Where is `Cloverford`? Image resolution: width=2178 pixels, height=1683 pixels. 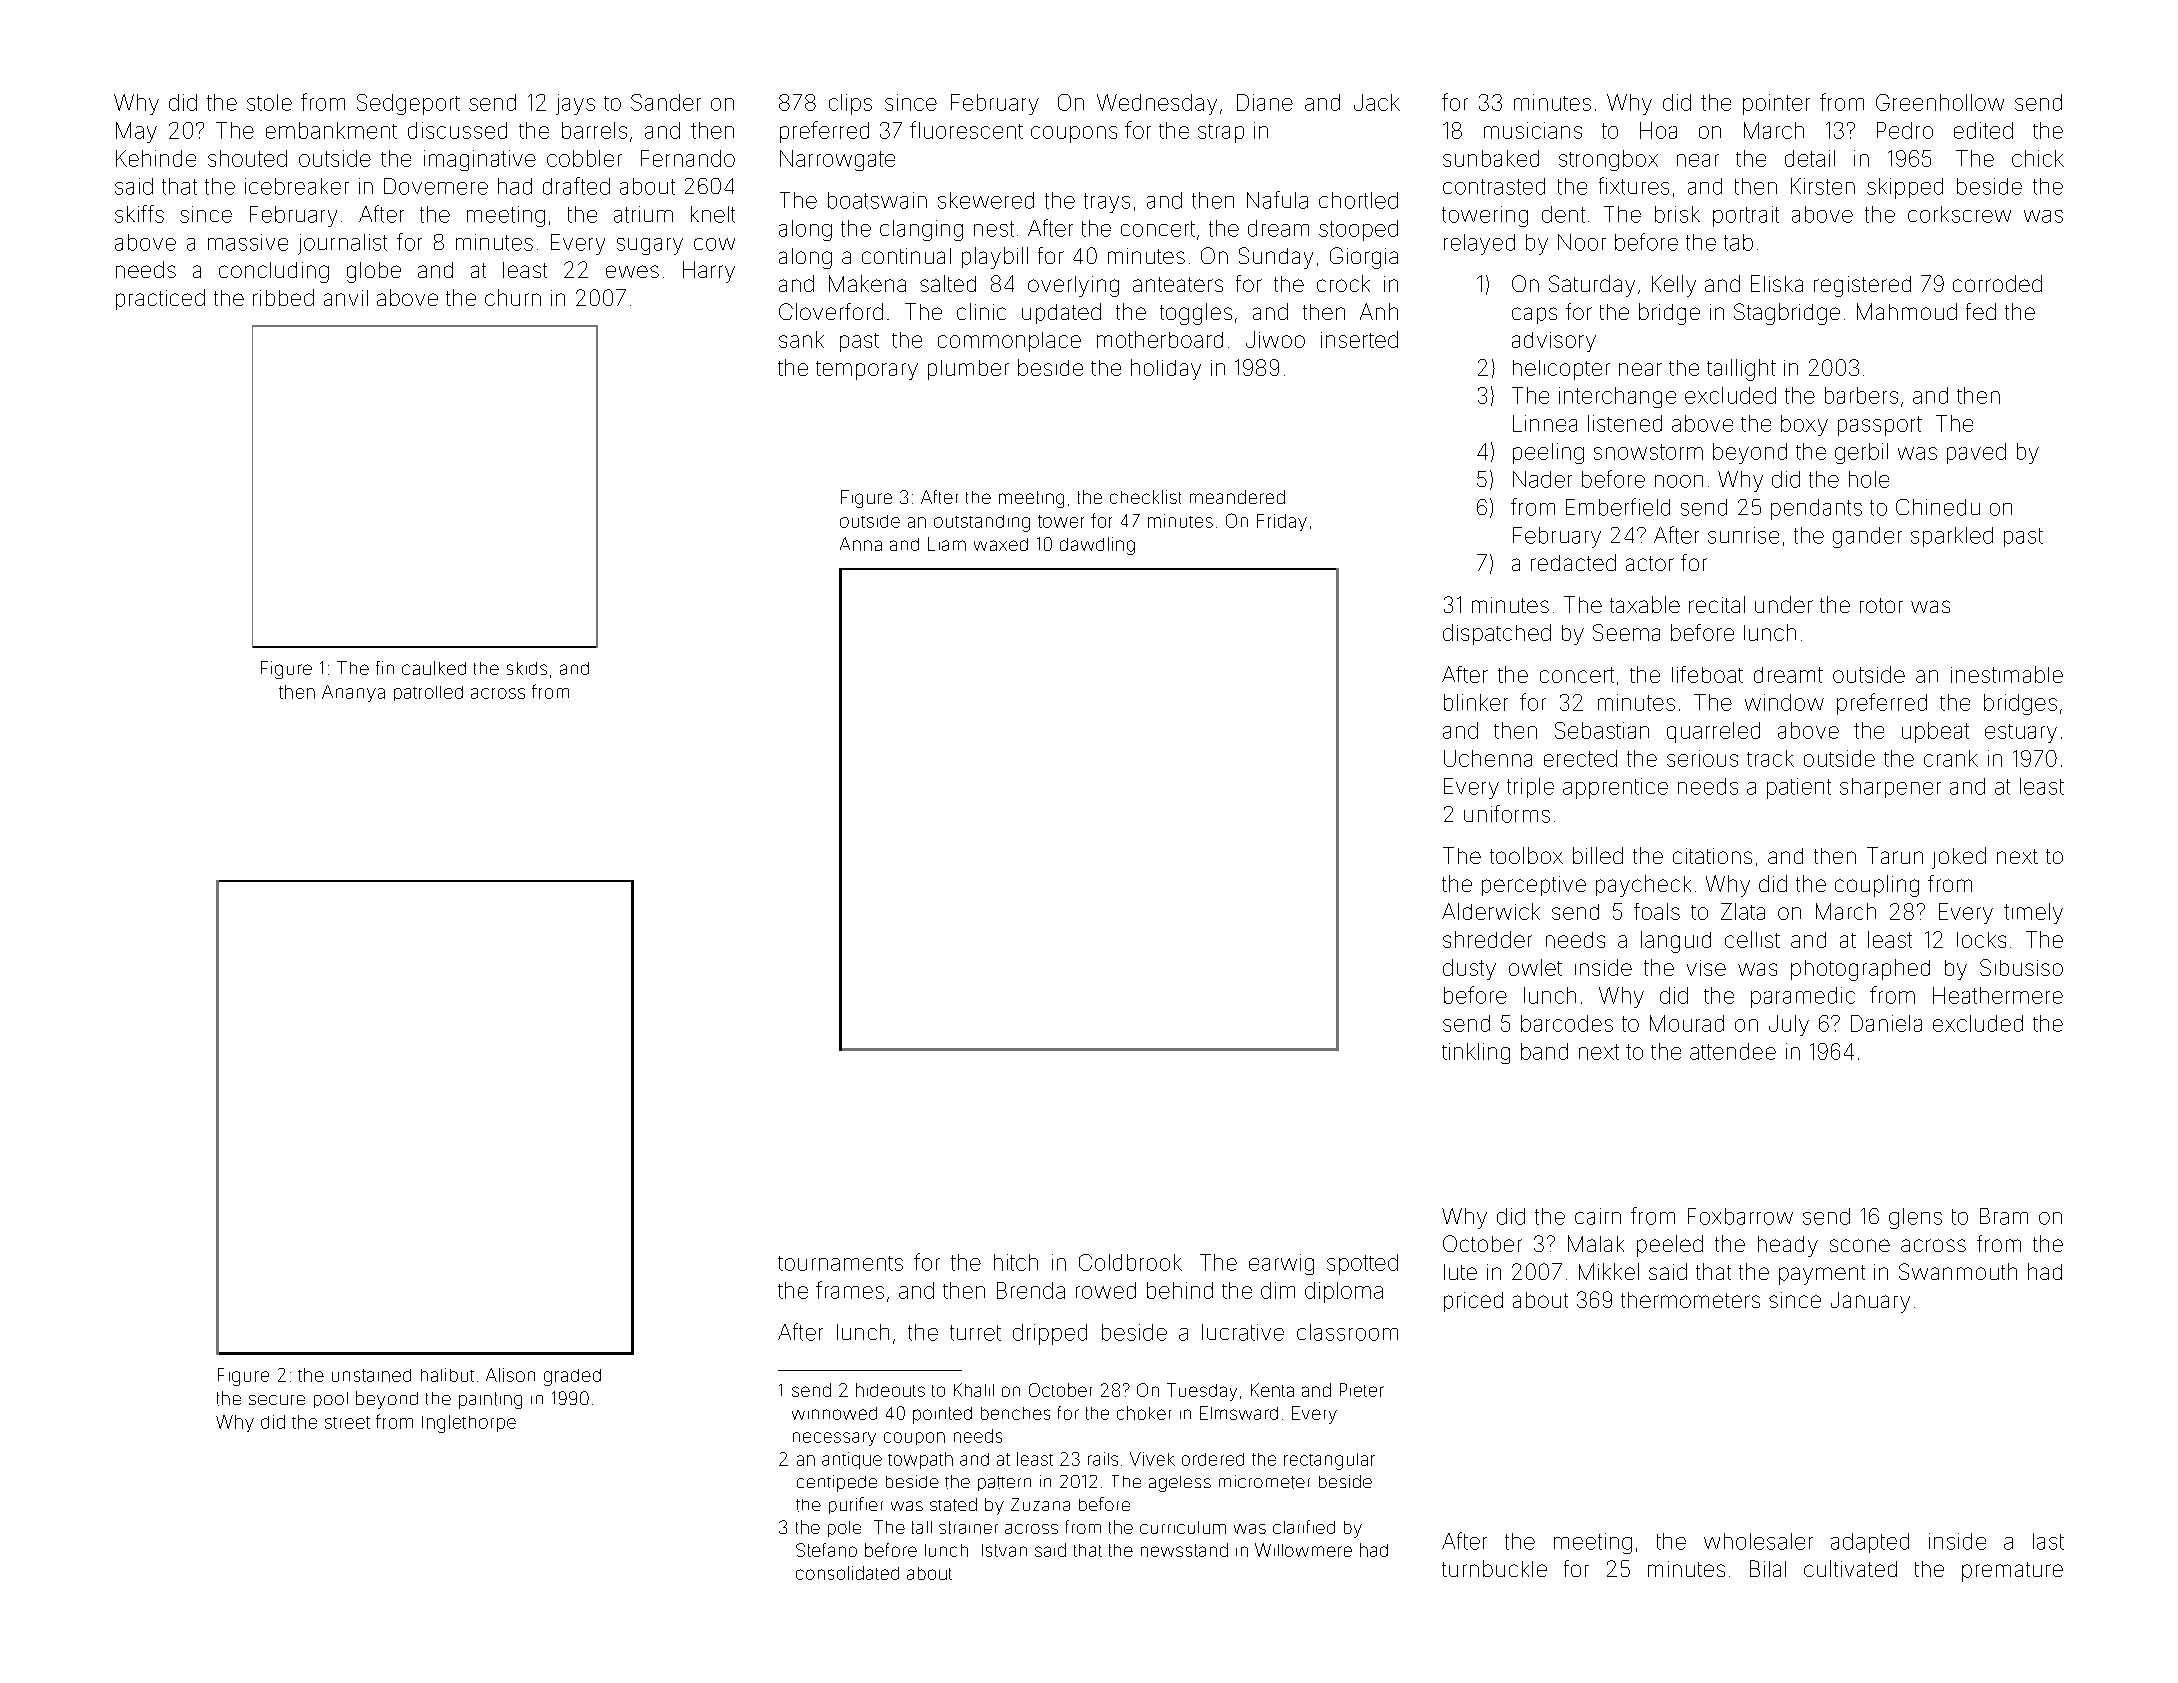 Cloverford is located at coordinates (831, 311).
